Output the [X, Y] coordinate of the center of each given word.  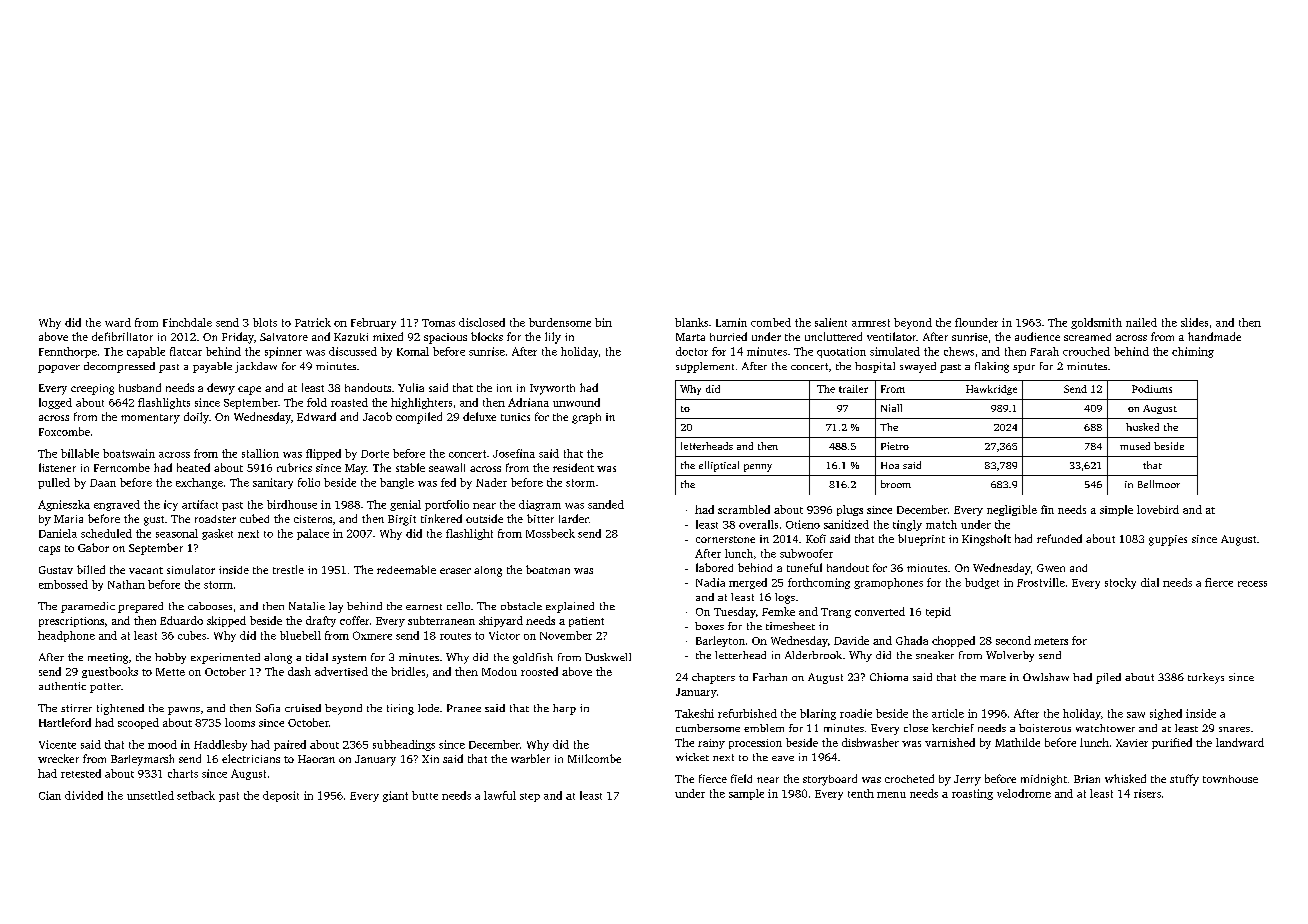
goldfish [533, 658]
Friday [238, 338]
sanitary [273, 483]
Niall [891, 408]
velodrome [1024, 793]
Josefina [514, 453]
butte [425, 795]
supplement [705, 367]
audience [1037, 336]
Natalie [307, 606]
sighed [1166, 714]
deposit [281, 796]
